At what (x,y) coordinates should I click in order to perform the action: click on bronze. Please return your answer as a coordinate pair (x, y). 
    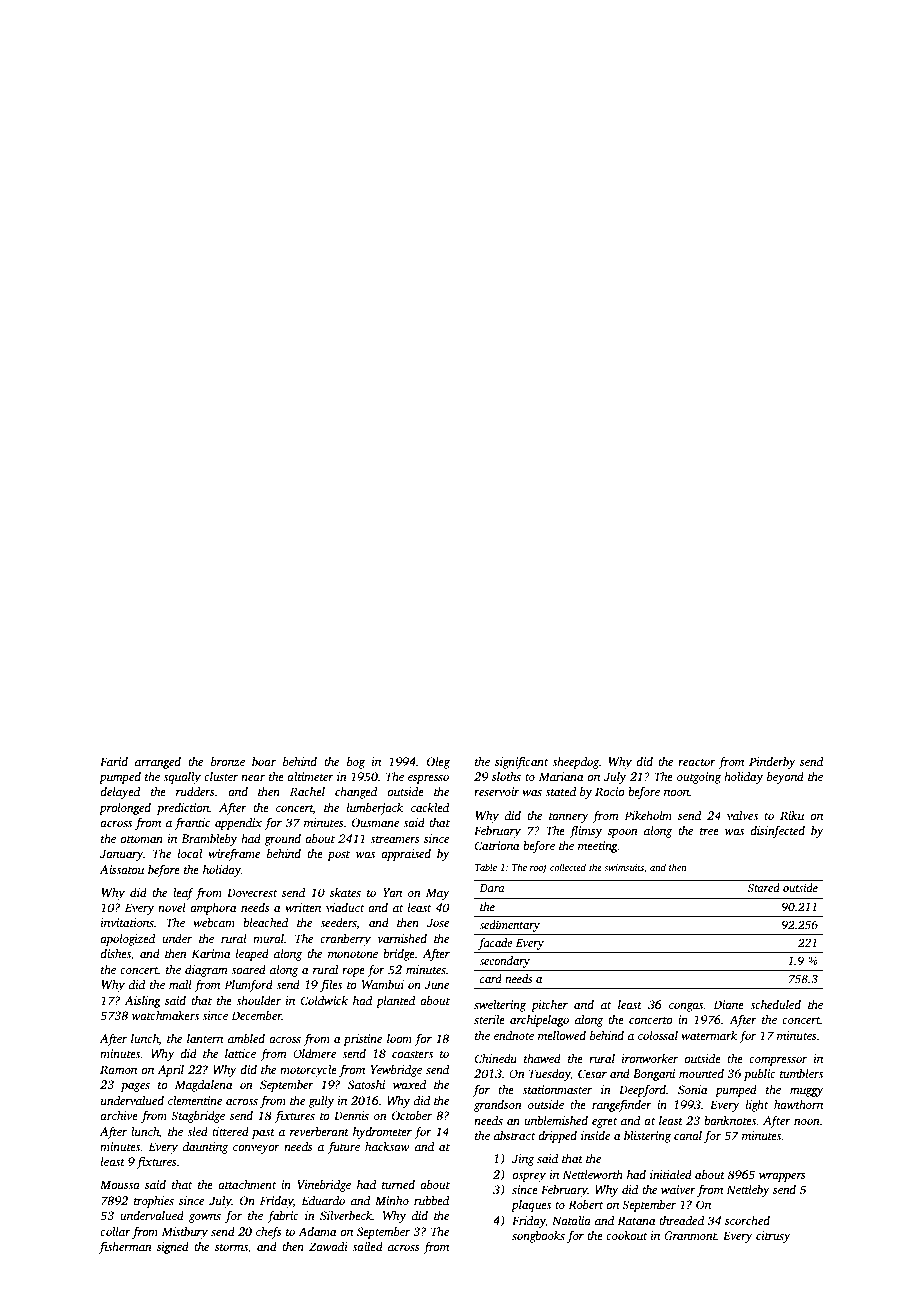
    Looking at the image, I should click on (228, 761).
